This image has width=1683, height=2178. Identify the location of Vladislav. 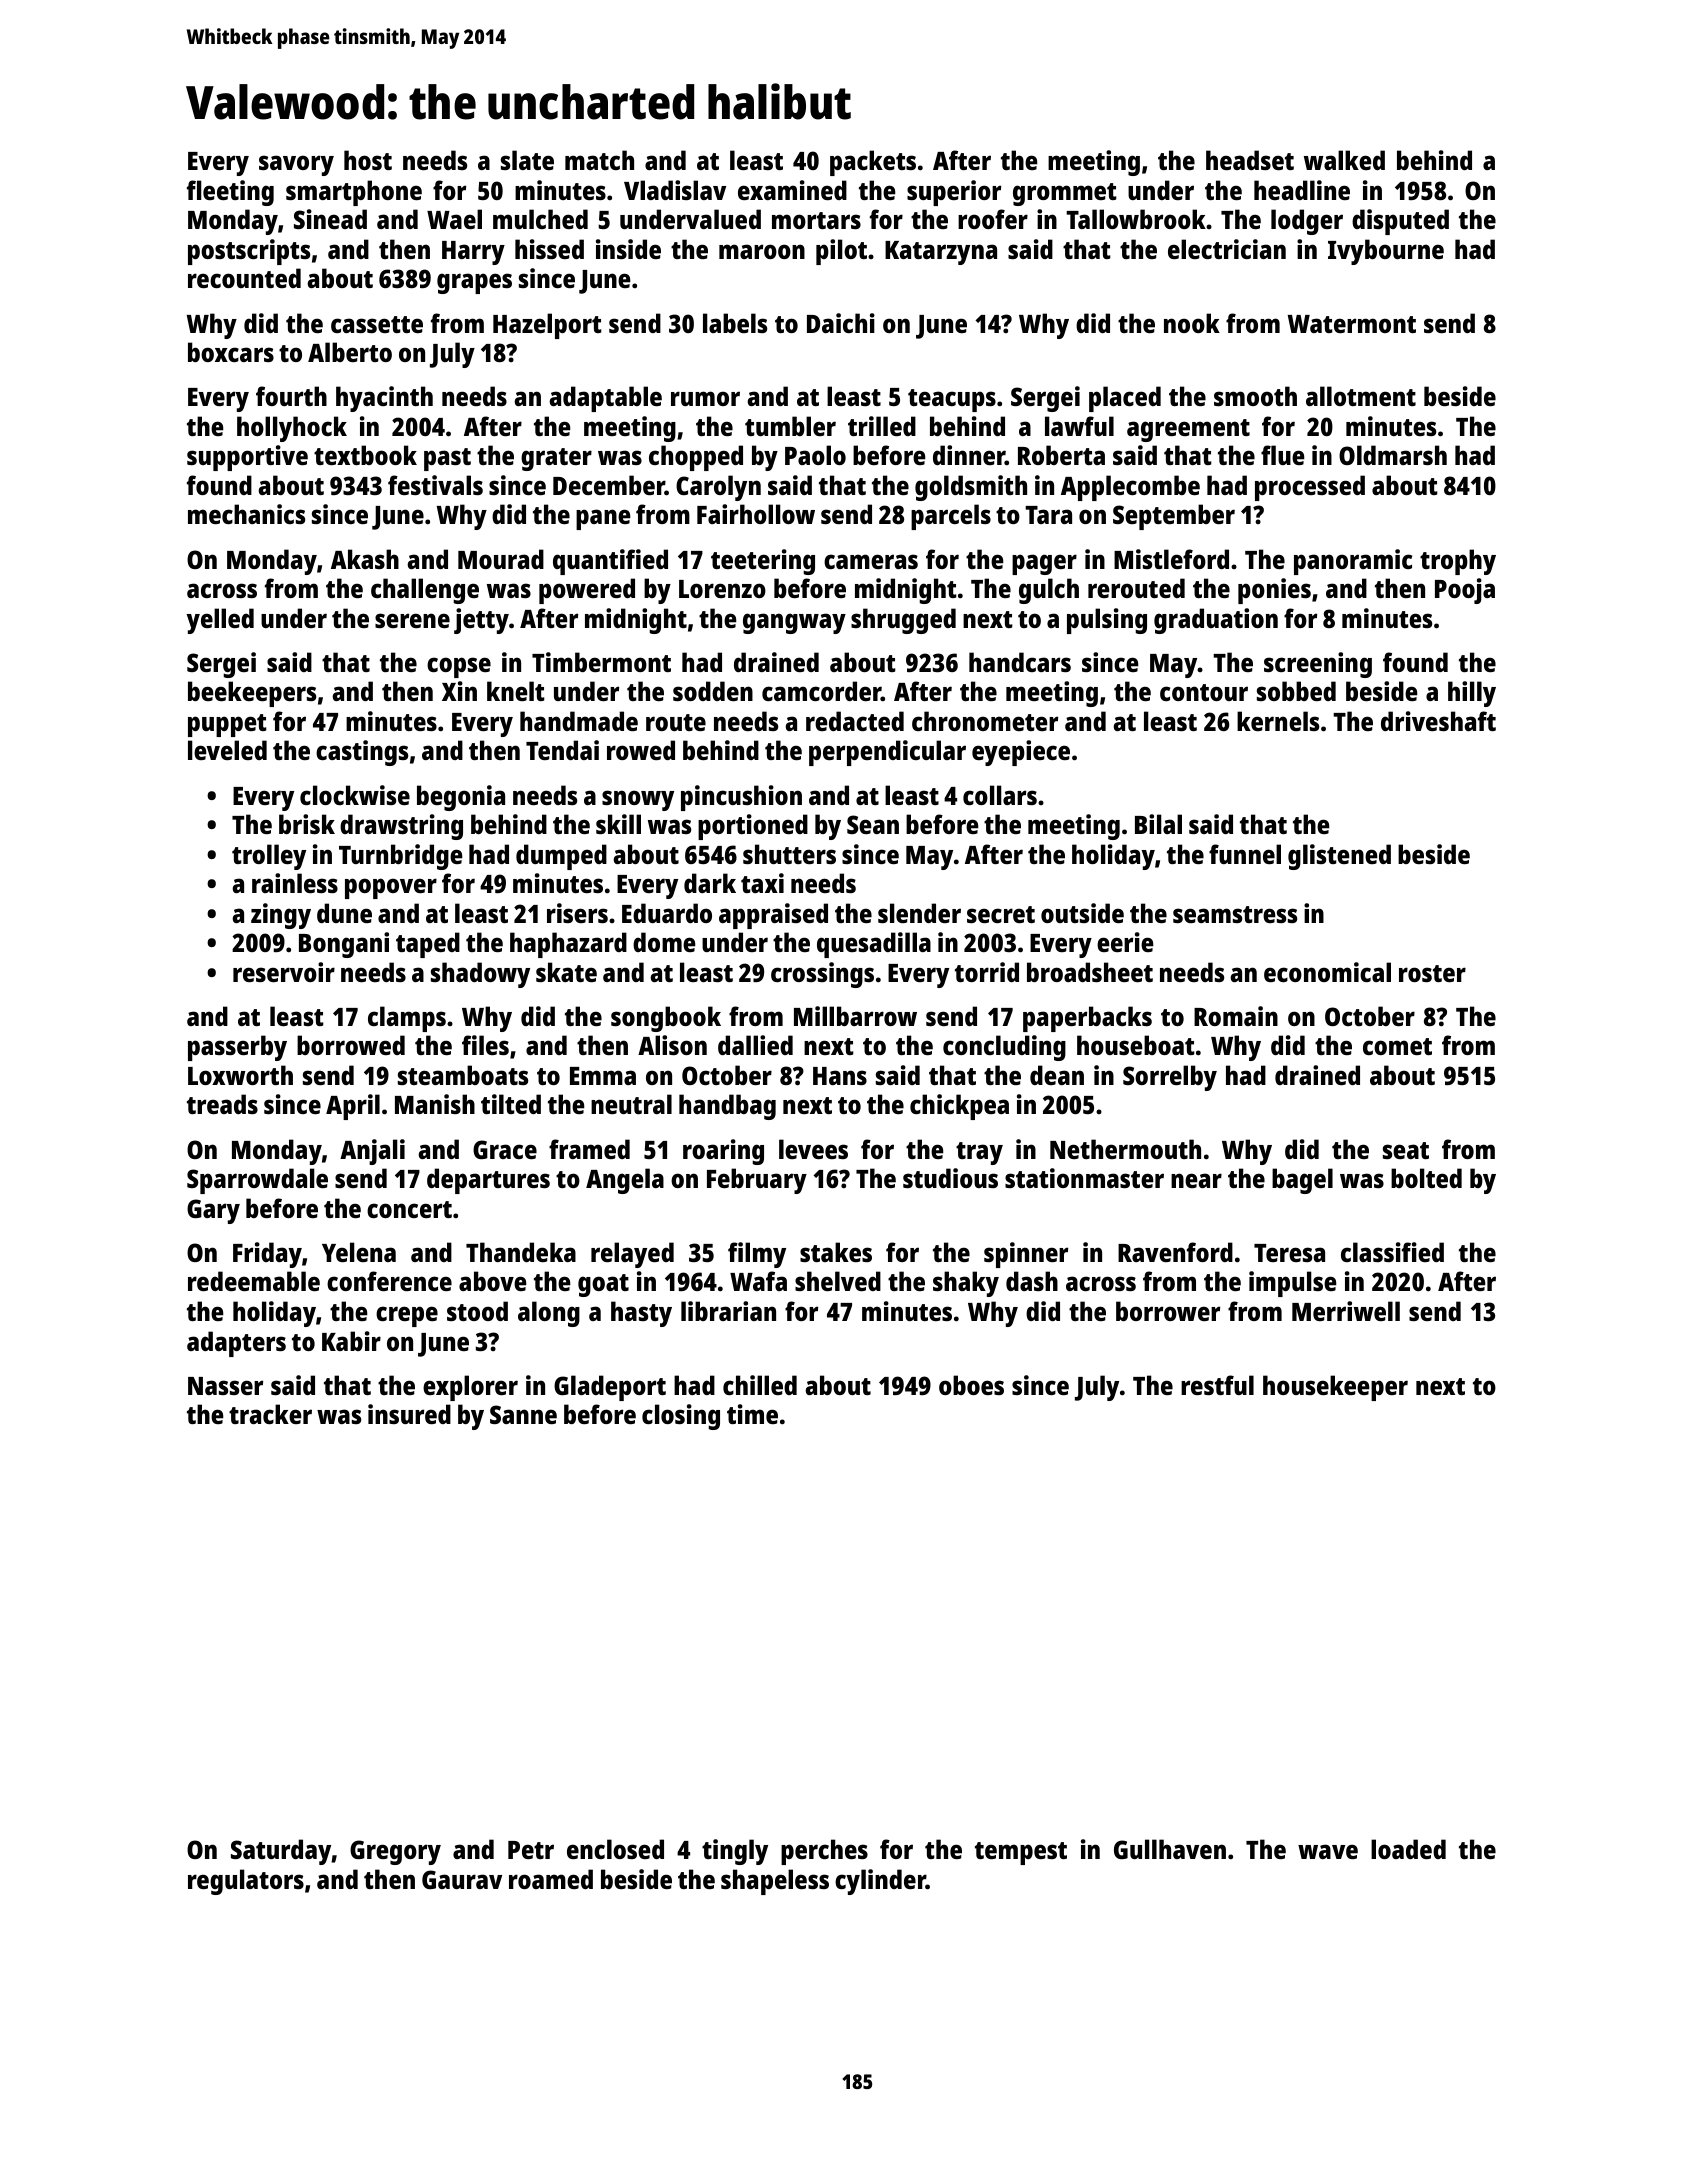
(675, 190).
